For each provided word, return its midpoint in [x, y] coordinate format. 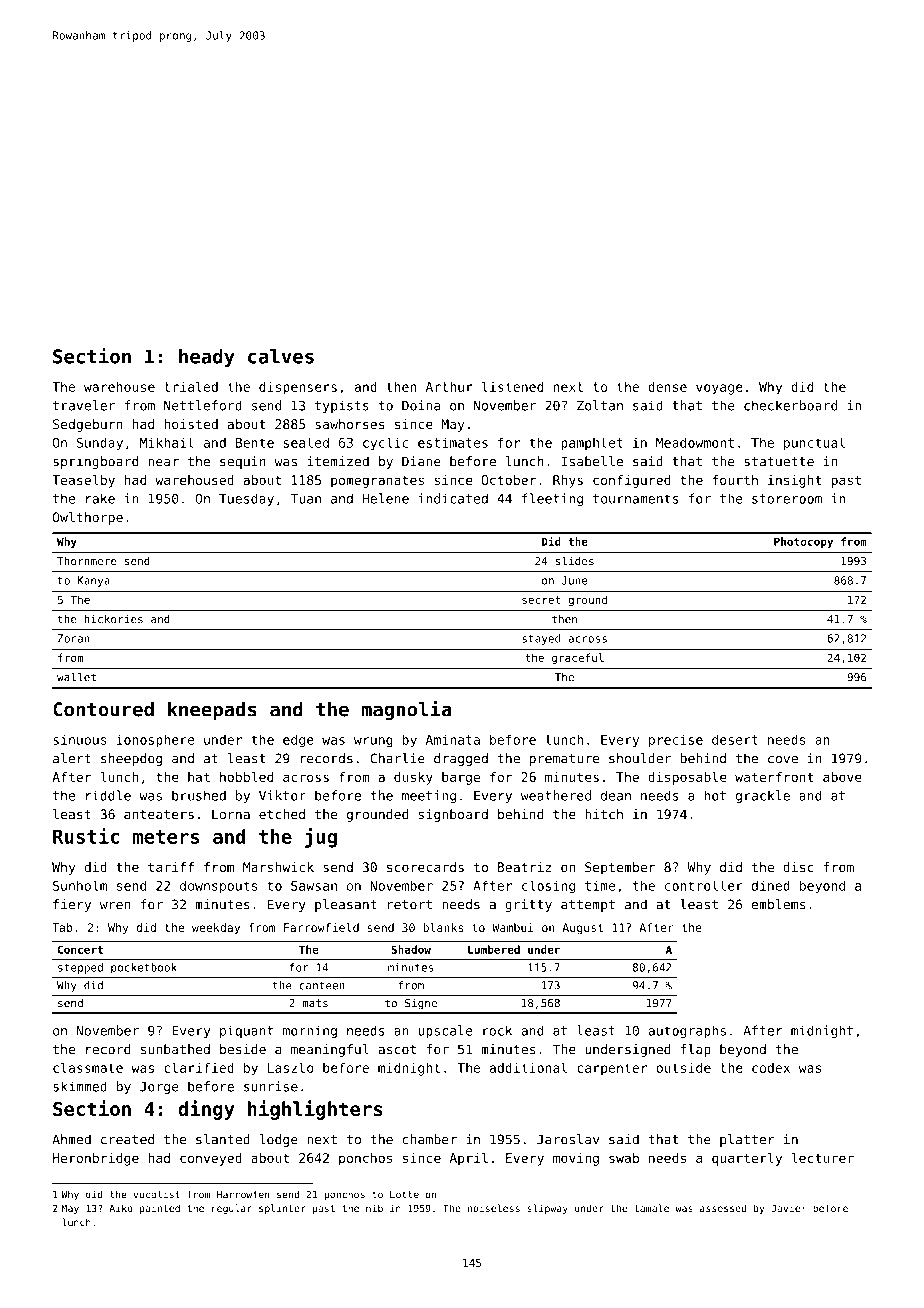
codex [771, 1068]
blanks [443, 927]
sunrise [271, 1086]
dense [667, 387]
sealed [306, 442]
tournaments [635, 499]
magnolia [406, 710]
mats [315, 1003]
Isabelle [592, 461]
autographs [687, 1032]
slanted [223, 1139]
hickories [114, 619]
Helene [386, 498]
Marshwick [278, 867]
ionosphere [156, 741]
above [842, 777]
